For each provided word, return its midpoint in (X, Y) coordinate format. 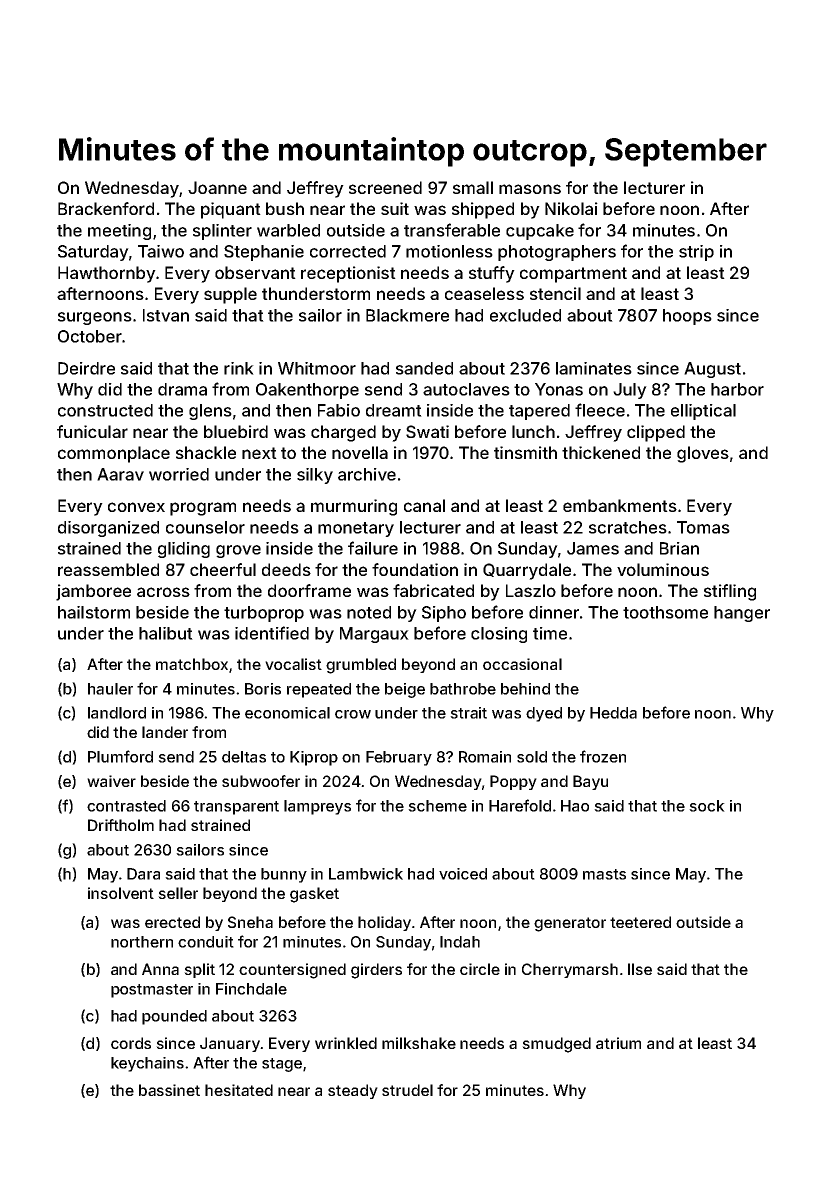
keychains (147, 1064)
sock (707, 806)
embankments (620, 505)
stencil (555, 293)
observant (255, 272)
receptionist (348, 274)
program (203, 509)
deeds (286, 569)
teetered (640, 922)
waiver (111, 781)
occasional (522, 664)
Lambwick (366, 874)
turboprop (264, 614)
